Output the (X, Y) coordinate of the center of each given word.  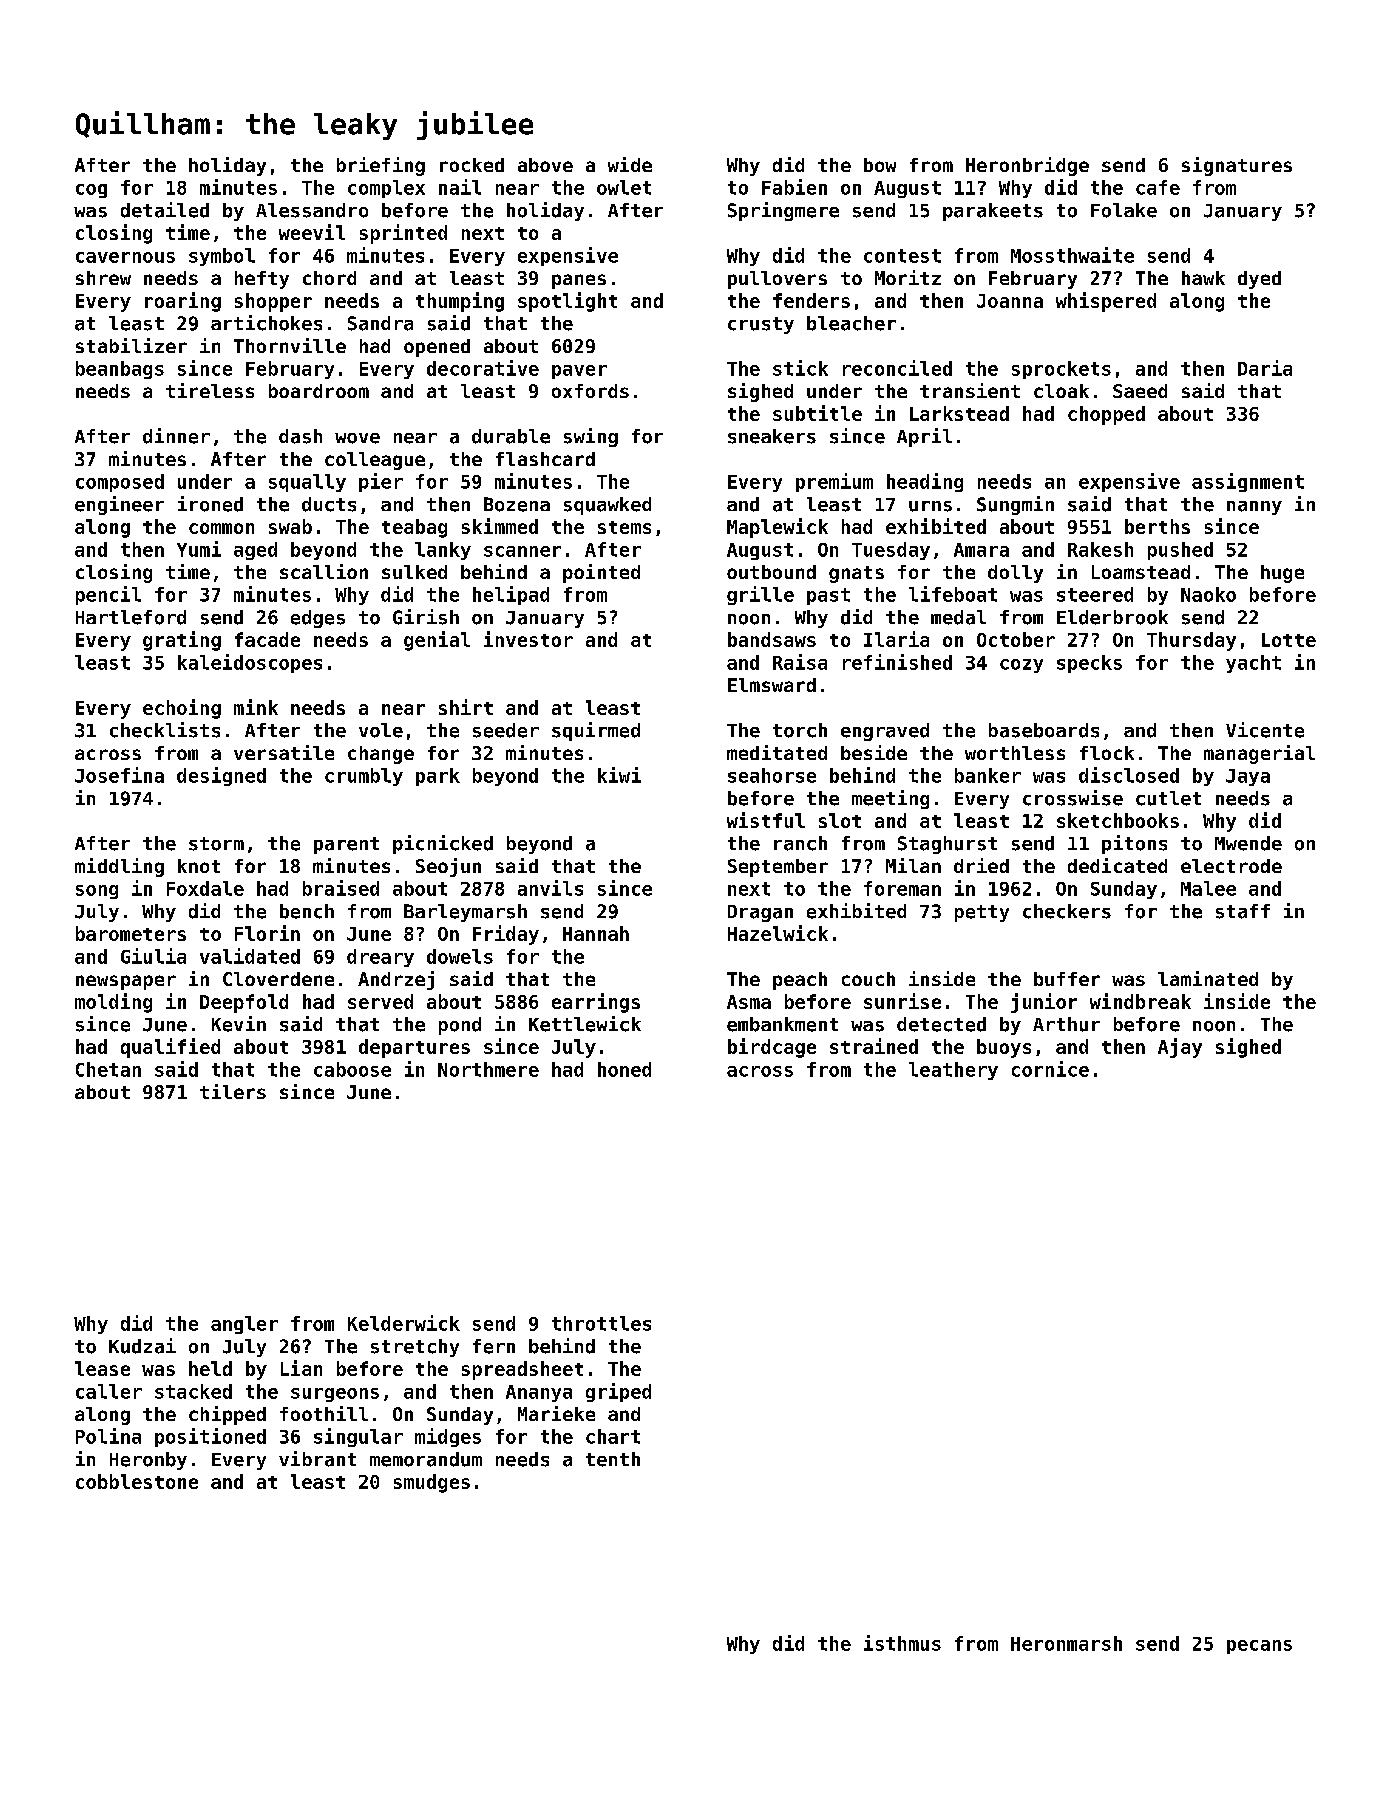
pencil (108, 595)
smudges (432, 1483)
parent (346, 845)
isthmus (902, 1643)
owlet (624, 187)
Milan (913, 865)
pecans (1259, 1647)
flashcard (545, 459)
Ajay (1180, 1048)
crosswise (1073, 798)
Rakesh (1100, 549)
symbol (222, 257)
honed (624, 1069)
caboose (352, 1069)
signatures (1237, 166)
